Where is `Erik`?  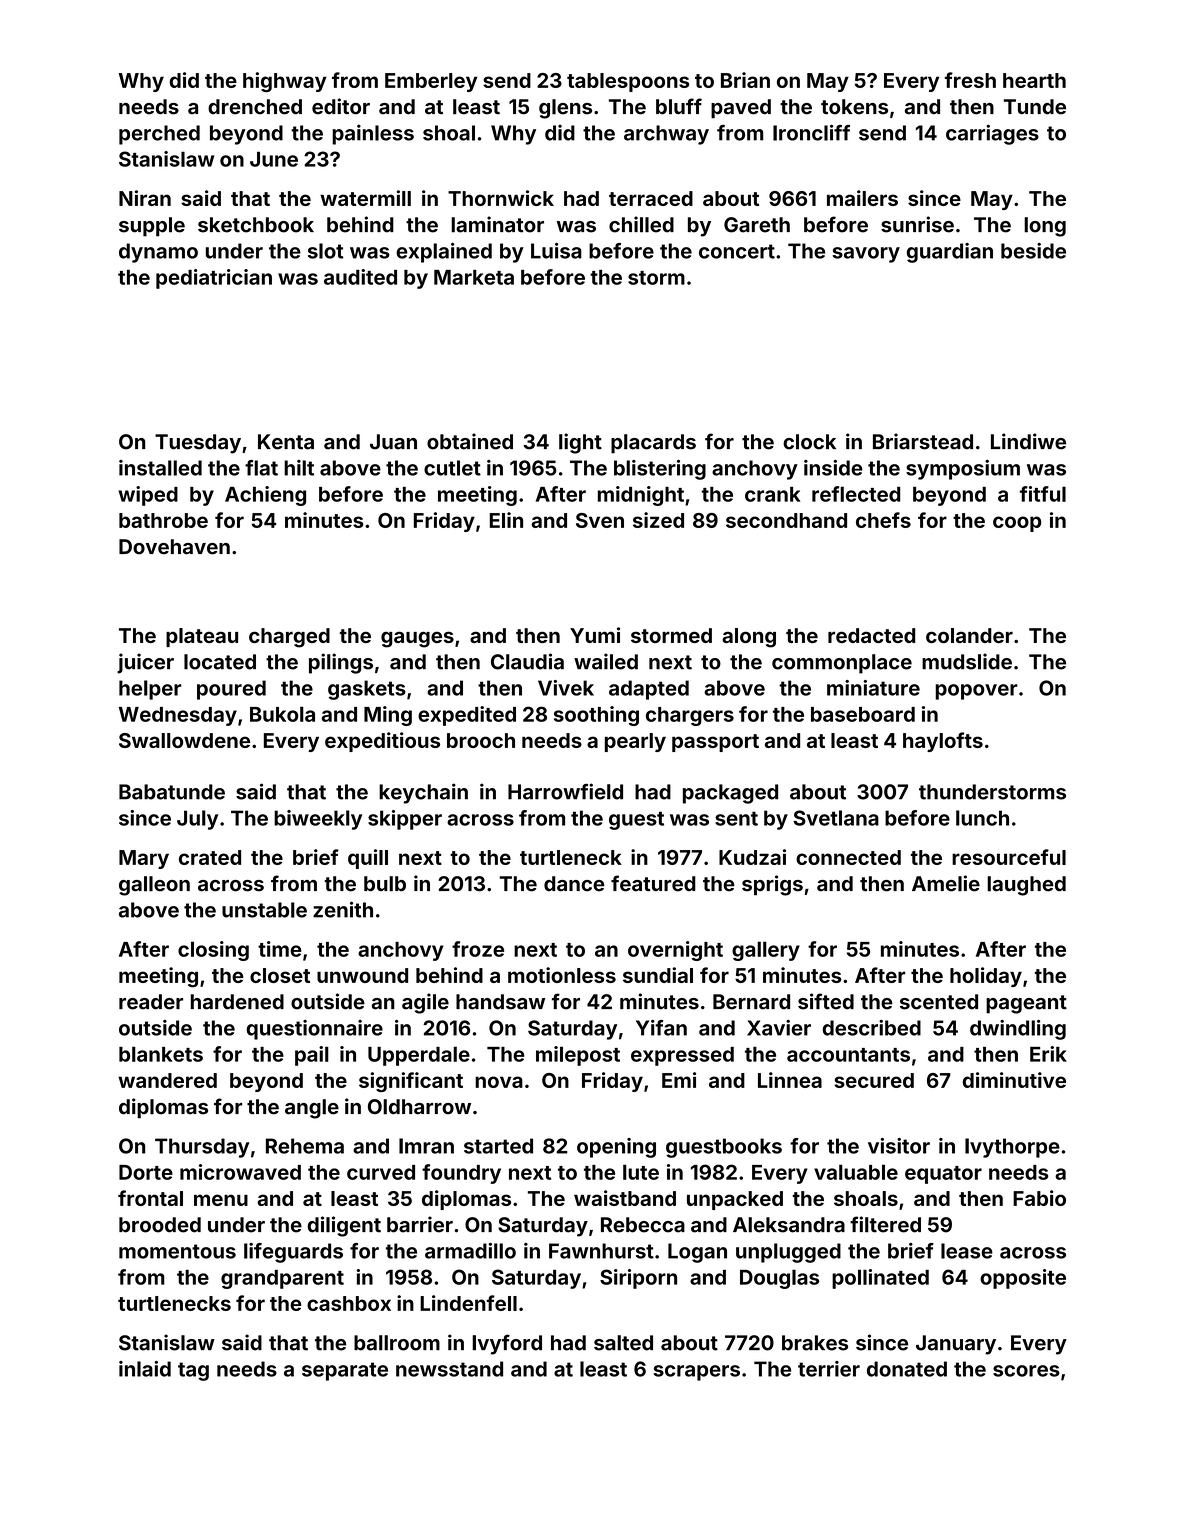
Erik is located at coordinates (1048, 1054).
